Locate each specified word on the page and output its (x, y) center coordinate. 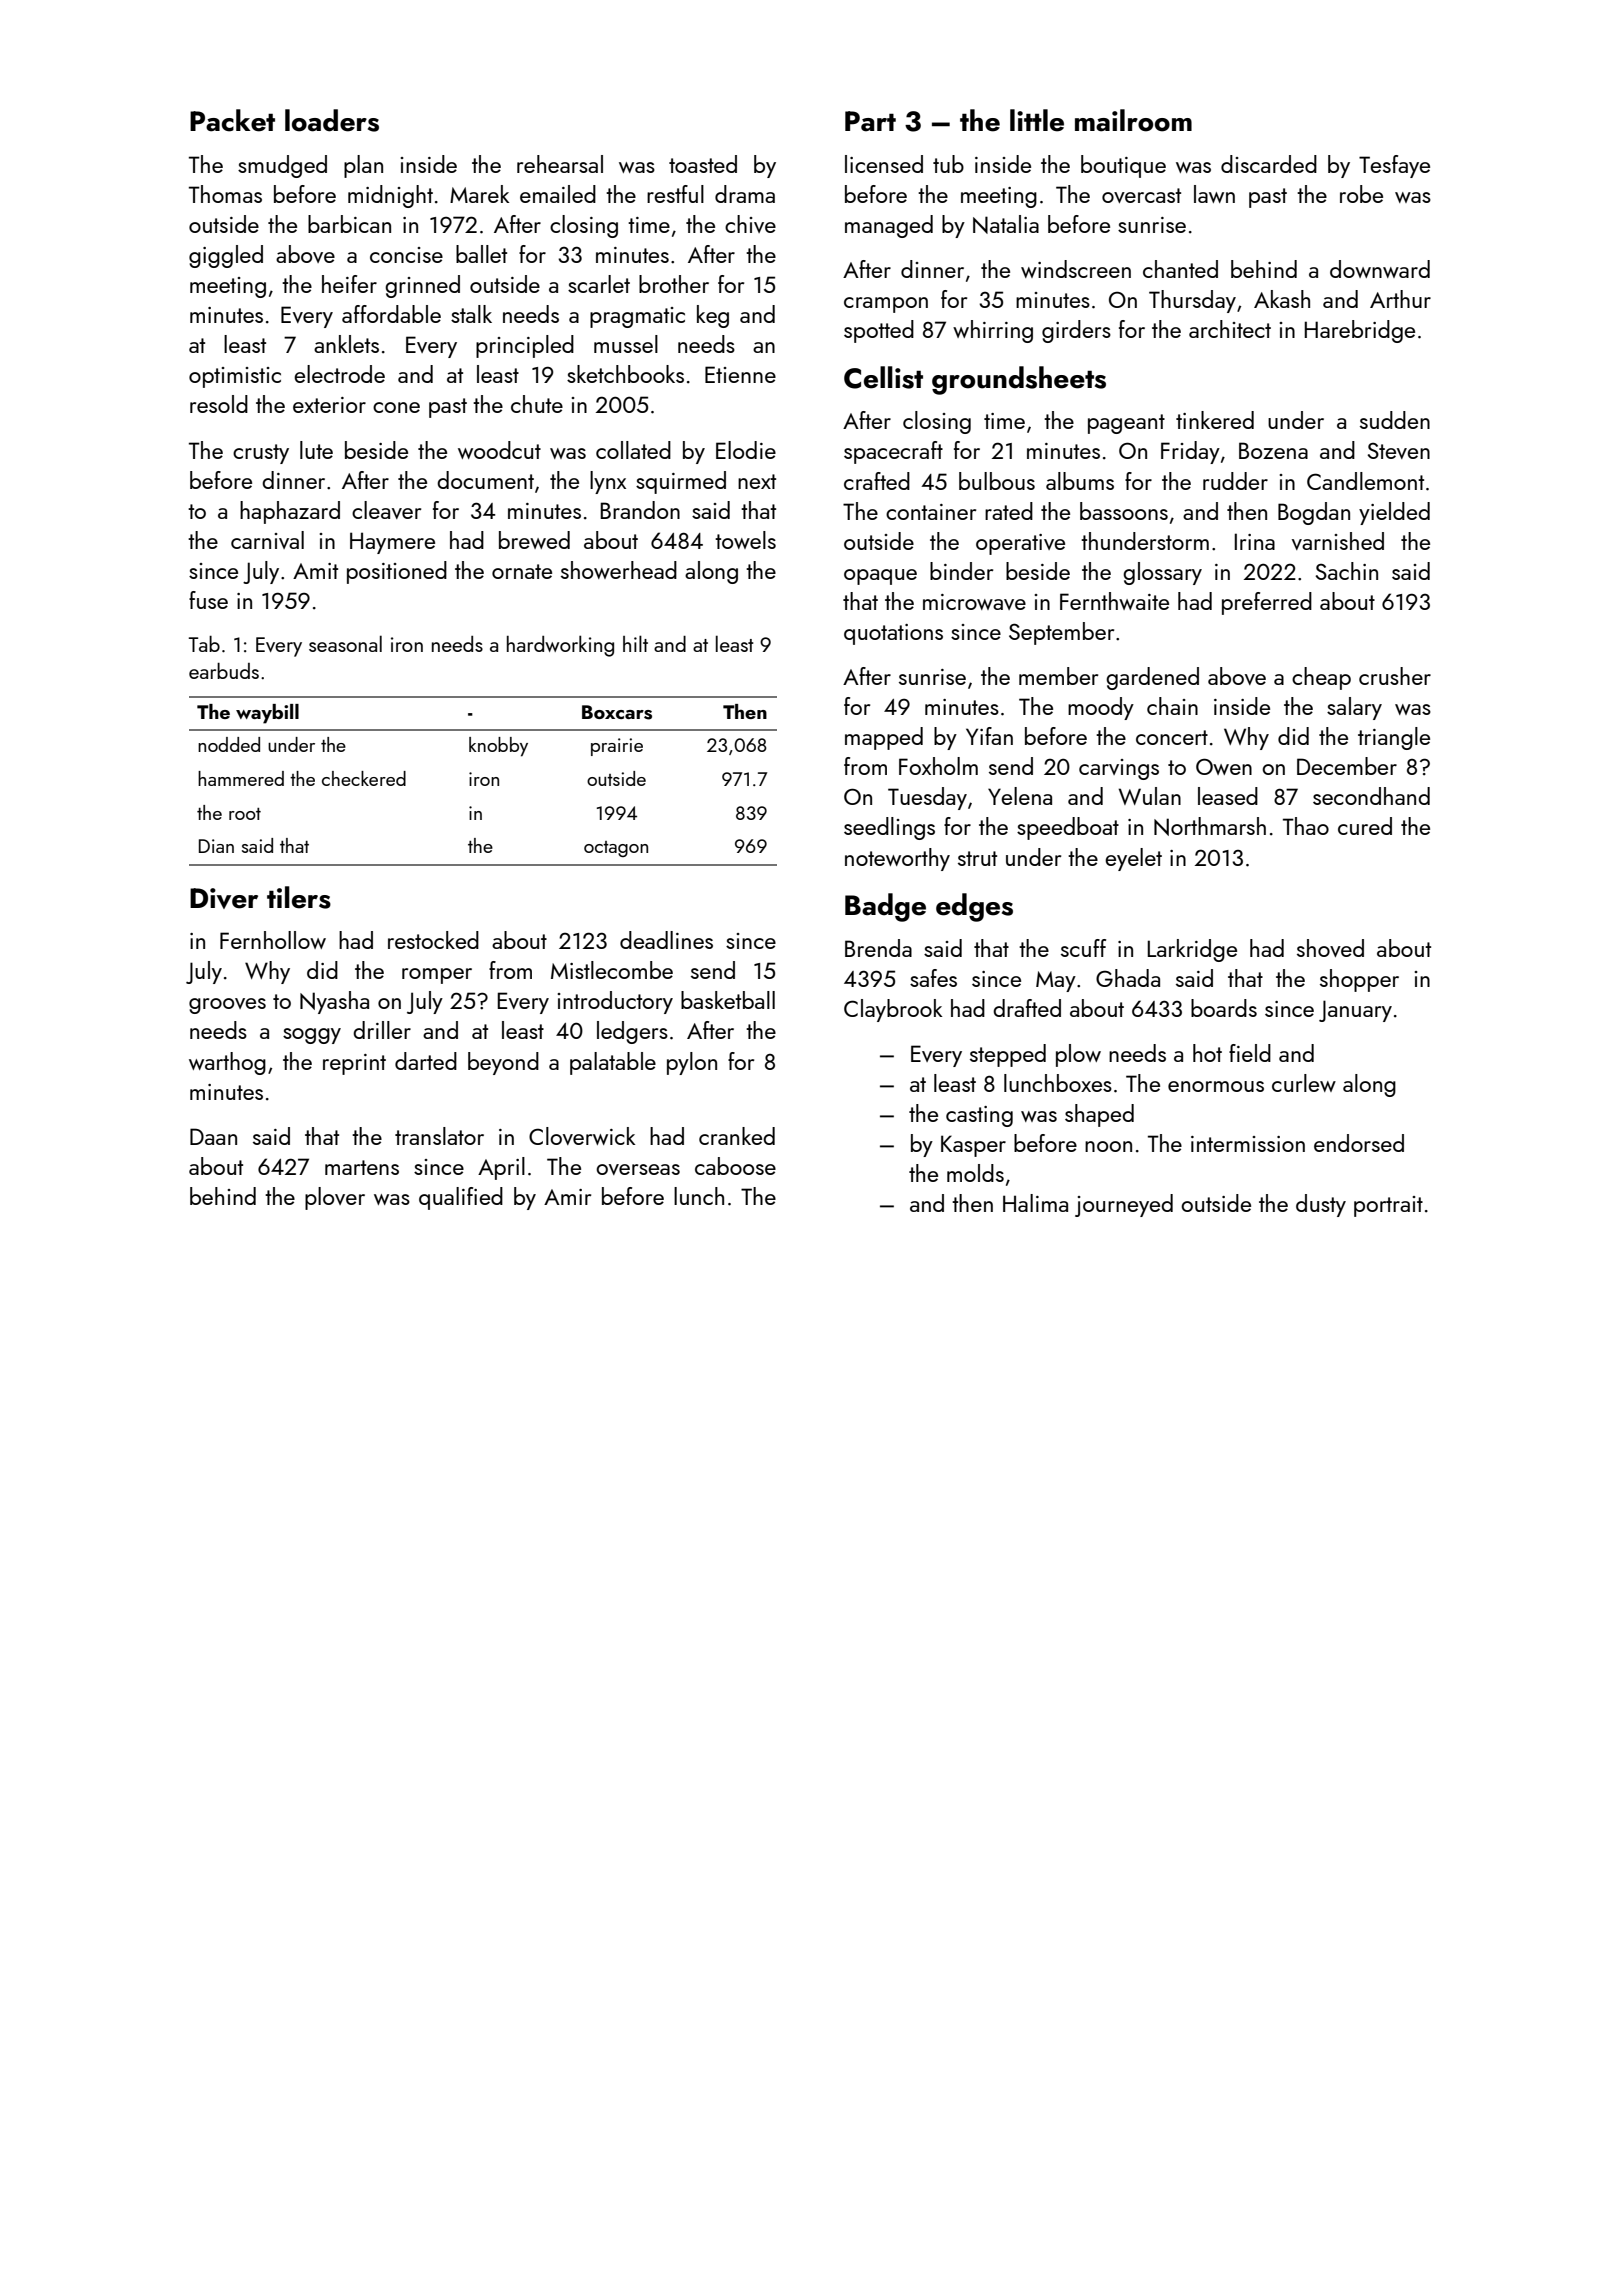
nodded (229, 744)
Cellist (883, 377)
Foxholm (938, 766)
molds (975, 1173)
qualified (461, 1198)
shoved (1330, 948)
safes (933, 978)
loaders (332, 120)
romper (437, 976)
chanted (1180, 269)
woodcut (499, 450)
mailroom (1133, 120)
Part (870, 121)
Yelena (1020, 796)
